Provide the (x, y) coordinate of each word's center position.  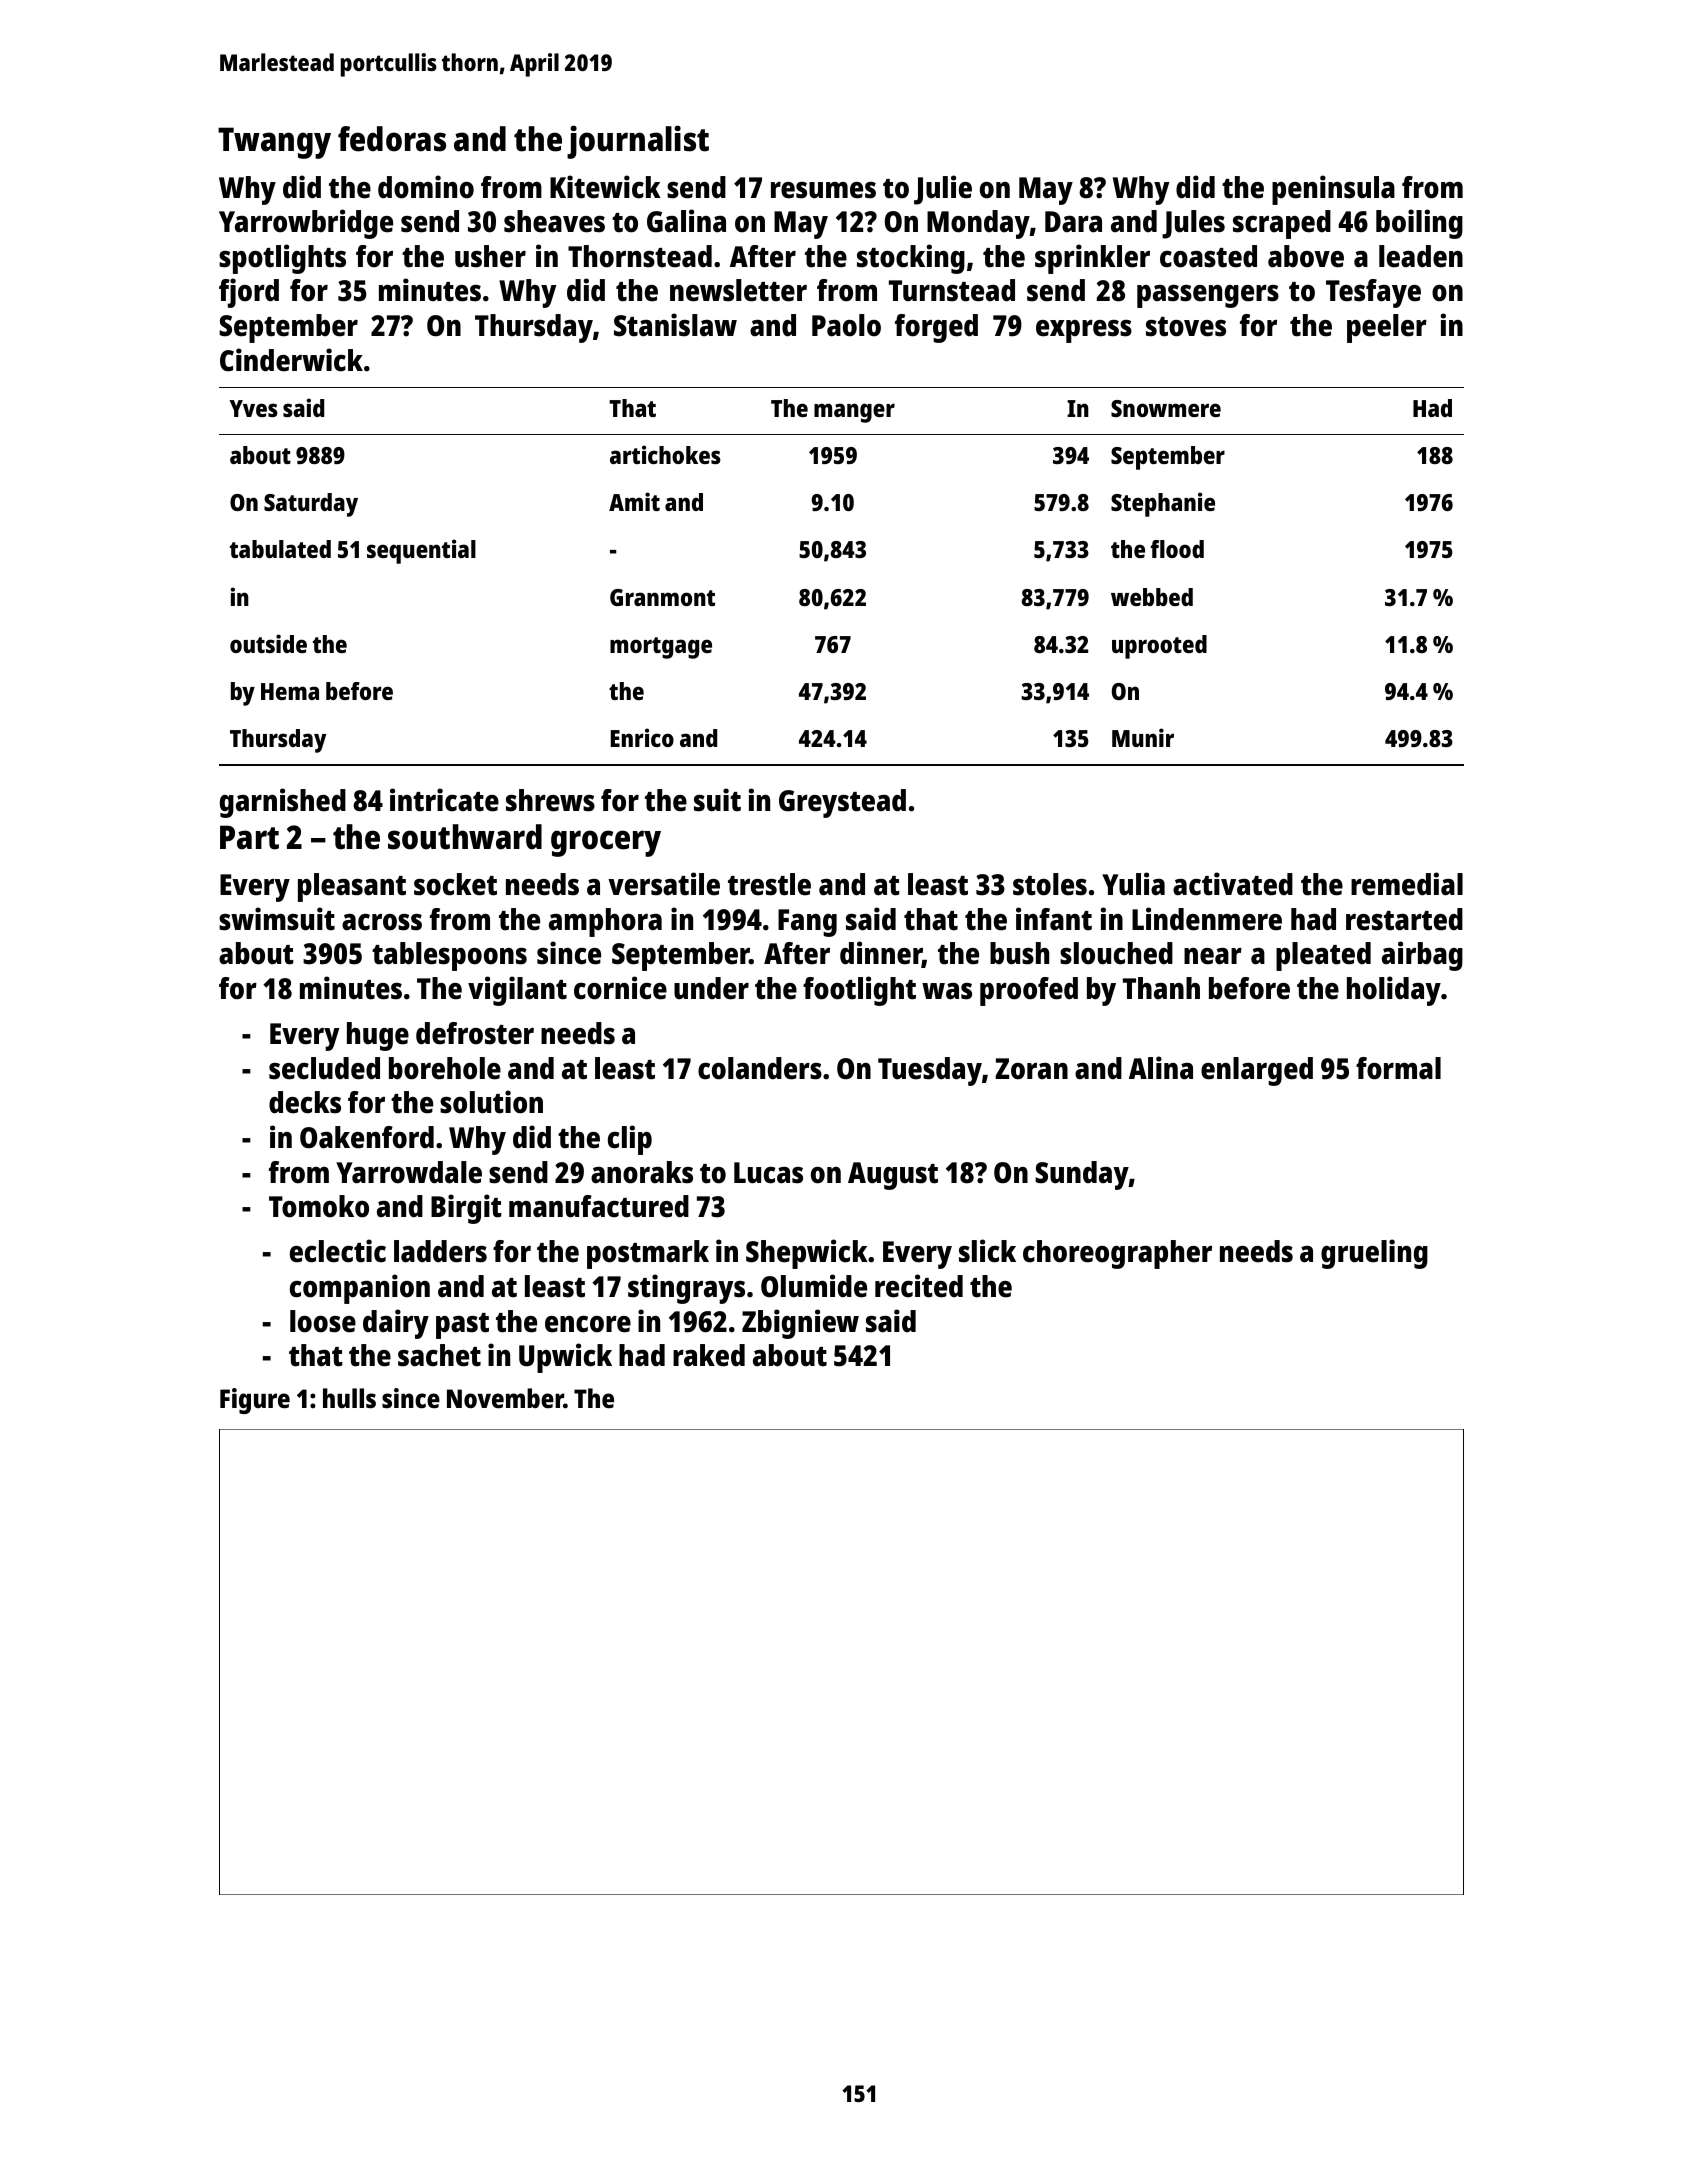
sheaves (554, 221)
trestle (769, 884)
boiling (1419, 224)
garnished (283, 803)
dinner (881, 954)
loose (323, 1321)
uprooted (1159, 647)
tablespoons (449, 956)
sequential (421, 551)
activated (1233, 884)
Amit (634, 501)
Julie (943, 190)
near (1213, 956)
